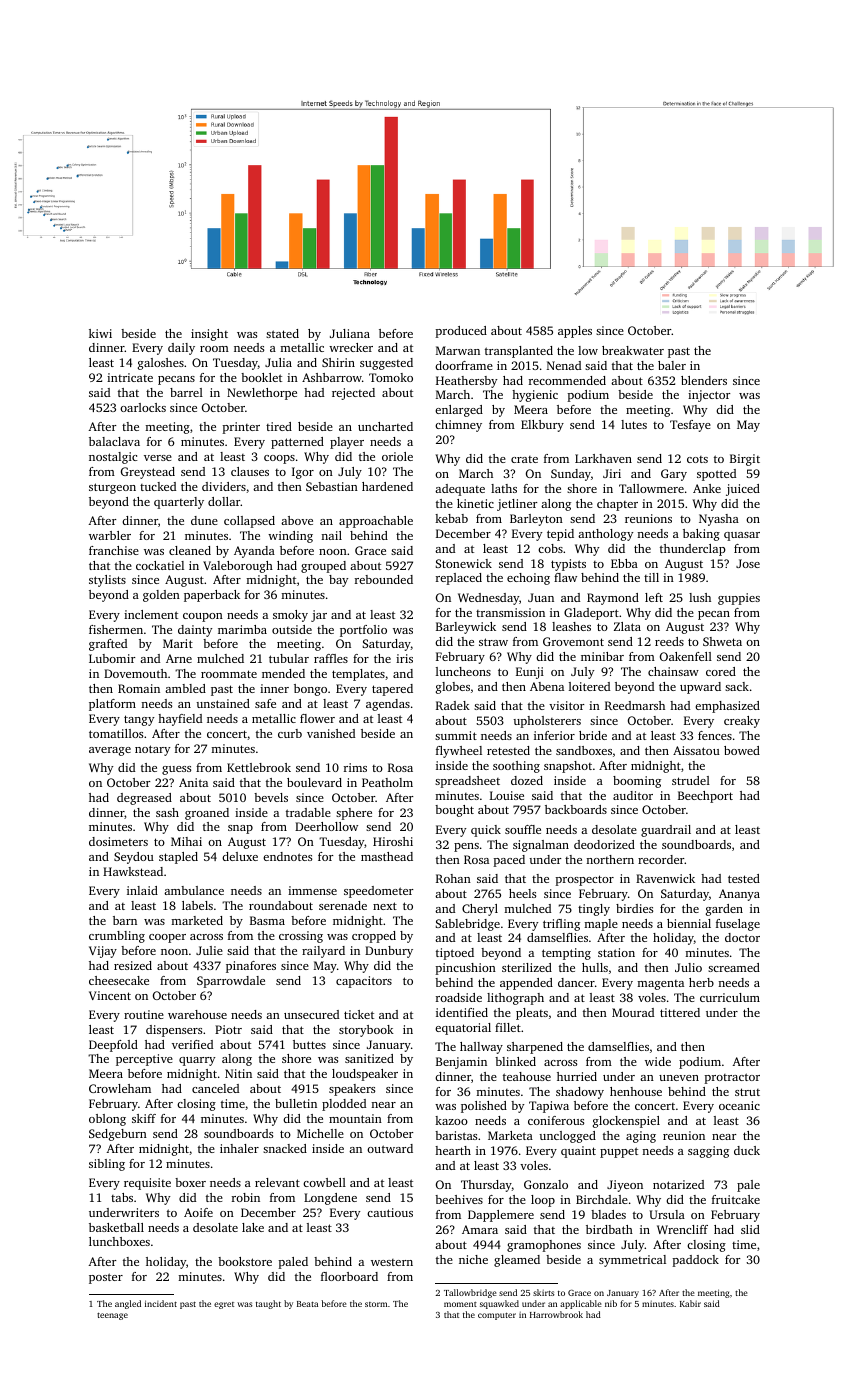  I want to click on glockenspiel, so click(626, 1122).
